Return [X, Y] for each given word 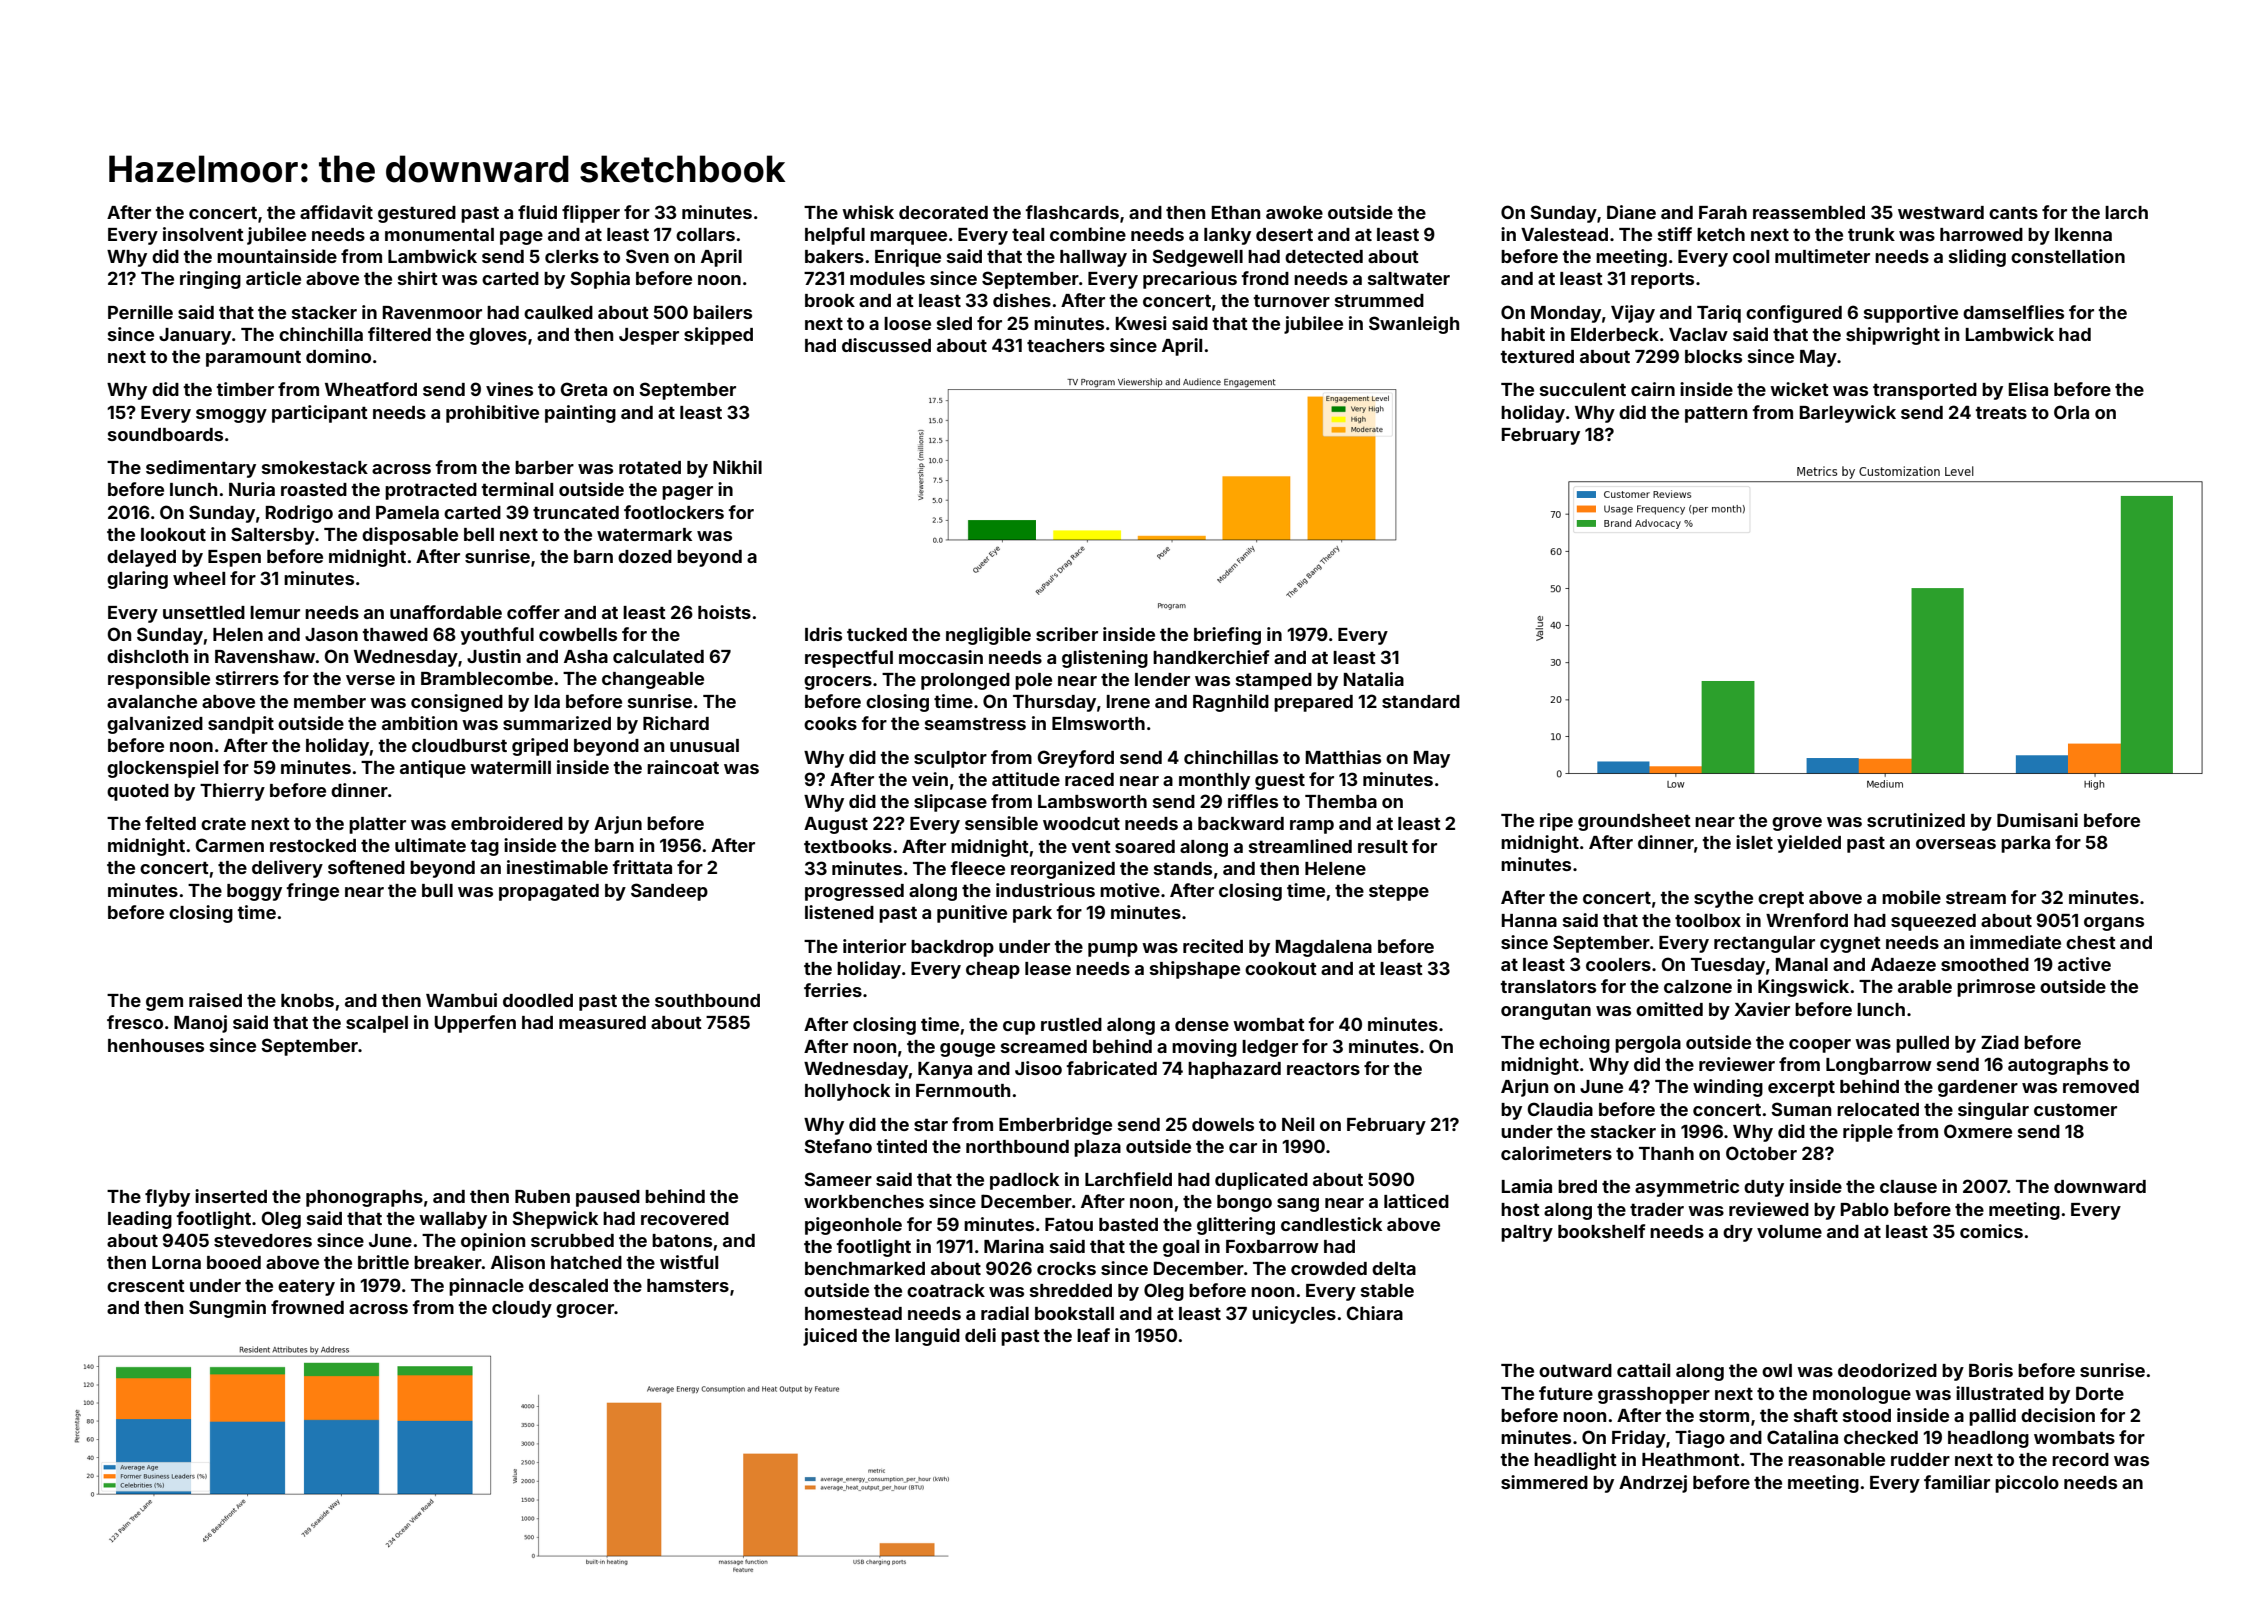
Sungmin [227, 1309]
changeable [653, 680]
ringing [210, 280]
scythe [1723, 899]
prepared [1313, 703]
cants [2013, 213]
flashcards [1072, 212]
